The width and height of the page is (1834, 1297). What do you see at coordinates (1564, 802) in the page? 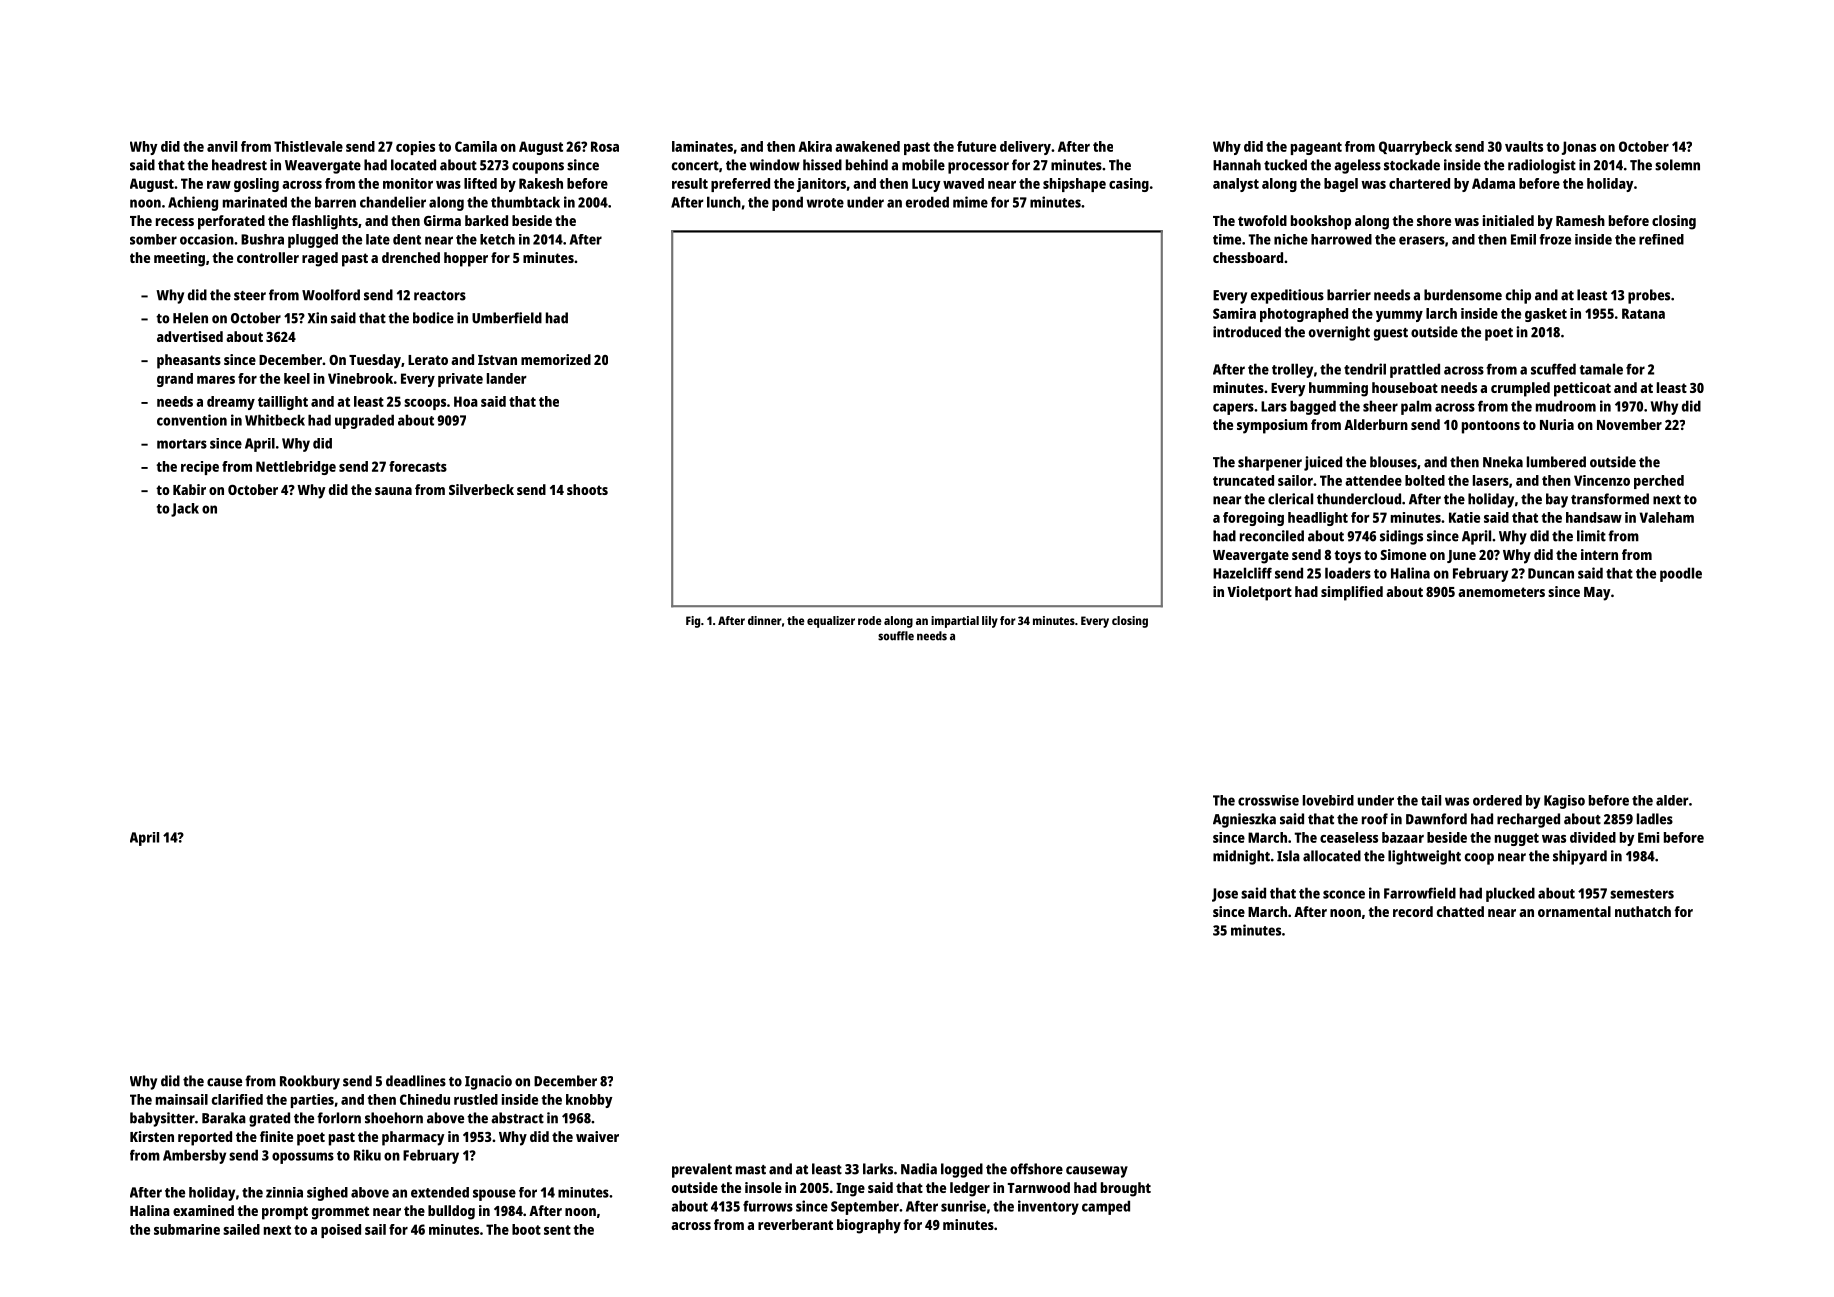
I see `Kagiso` at bounding box center [1564, 802].
